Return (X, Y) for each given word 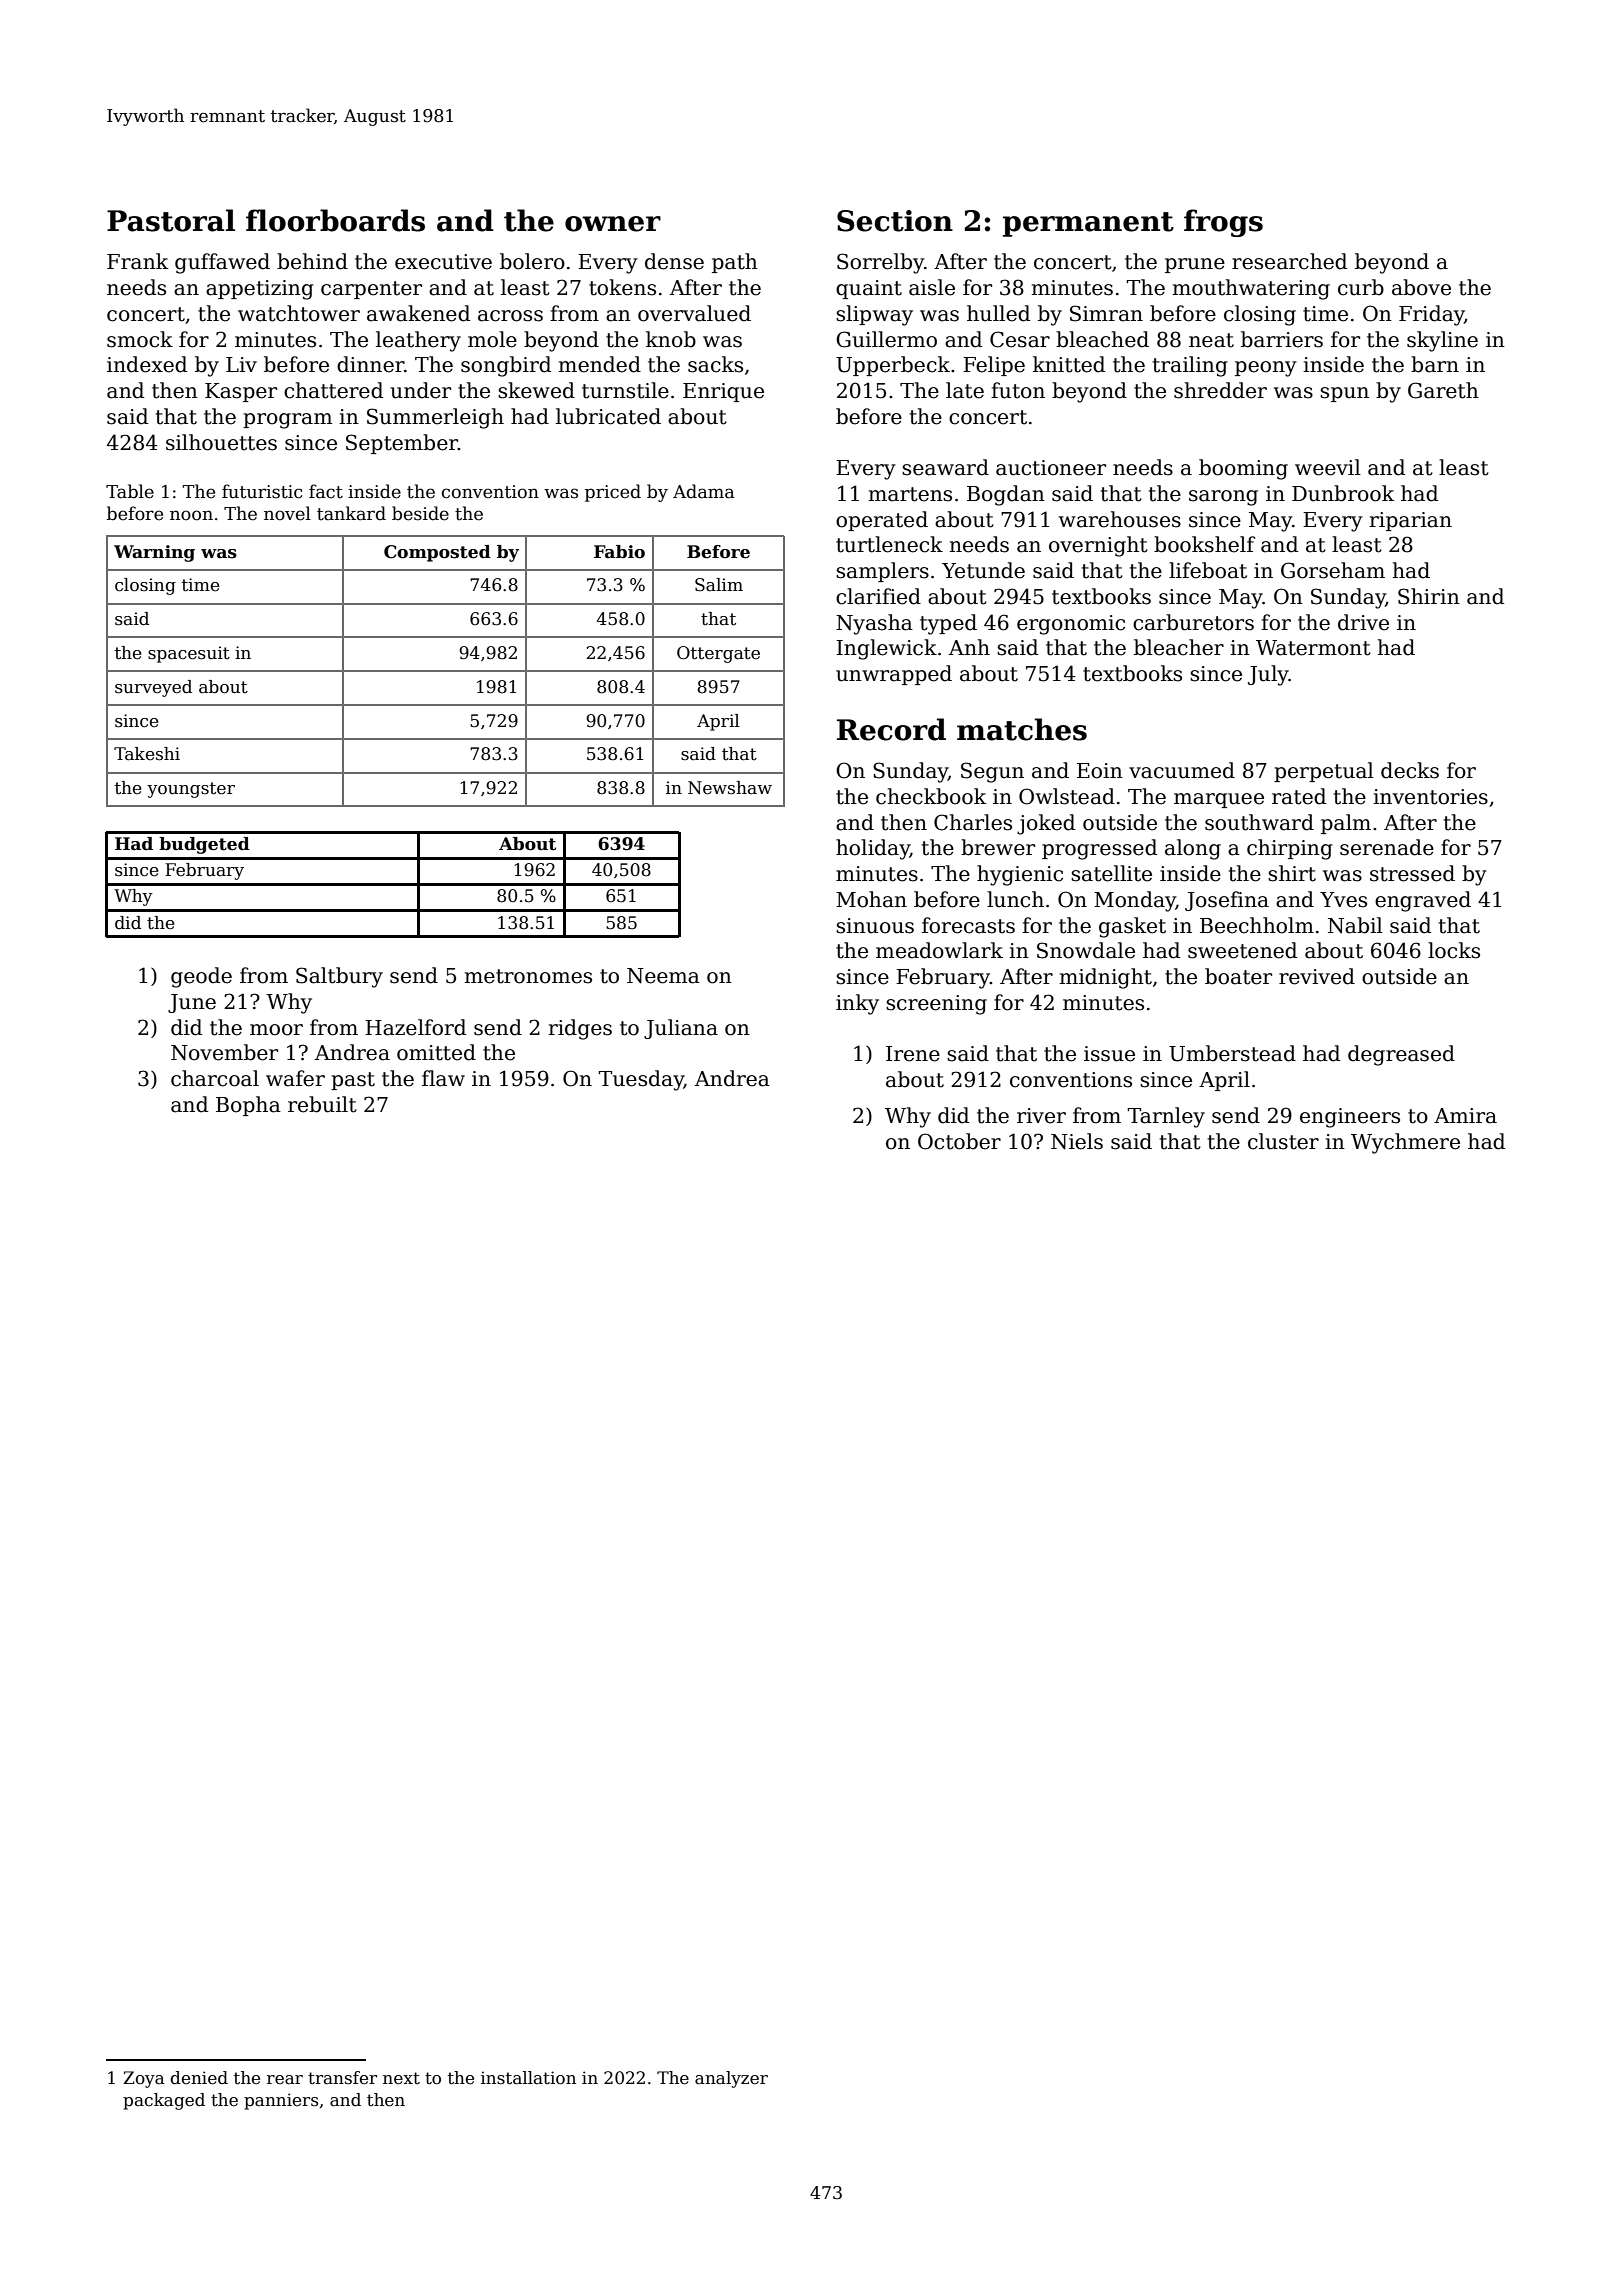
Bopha (248, 1106)
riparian (1411, 521)
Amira (1465, 1116)
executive (443, 262)
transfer (342, 2078)
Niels (1077, 1141)
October (959, 1141)
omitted (436, 1052)
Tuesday (641, 1080)
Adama (704, 491)
